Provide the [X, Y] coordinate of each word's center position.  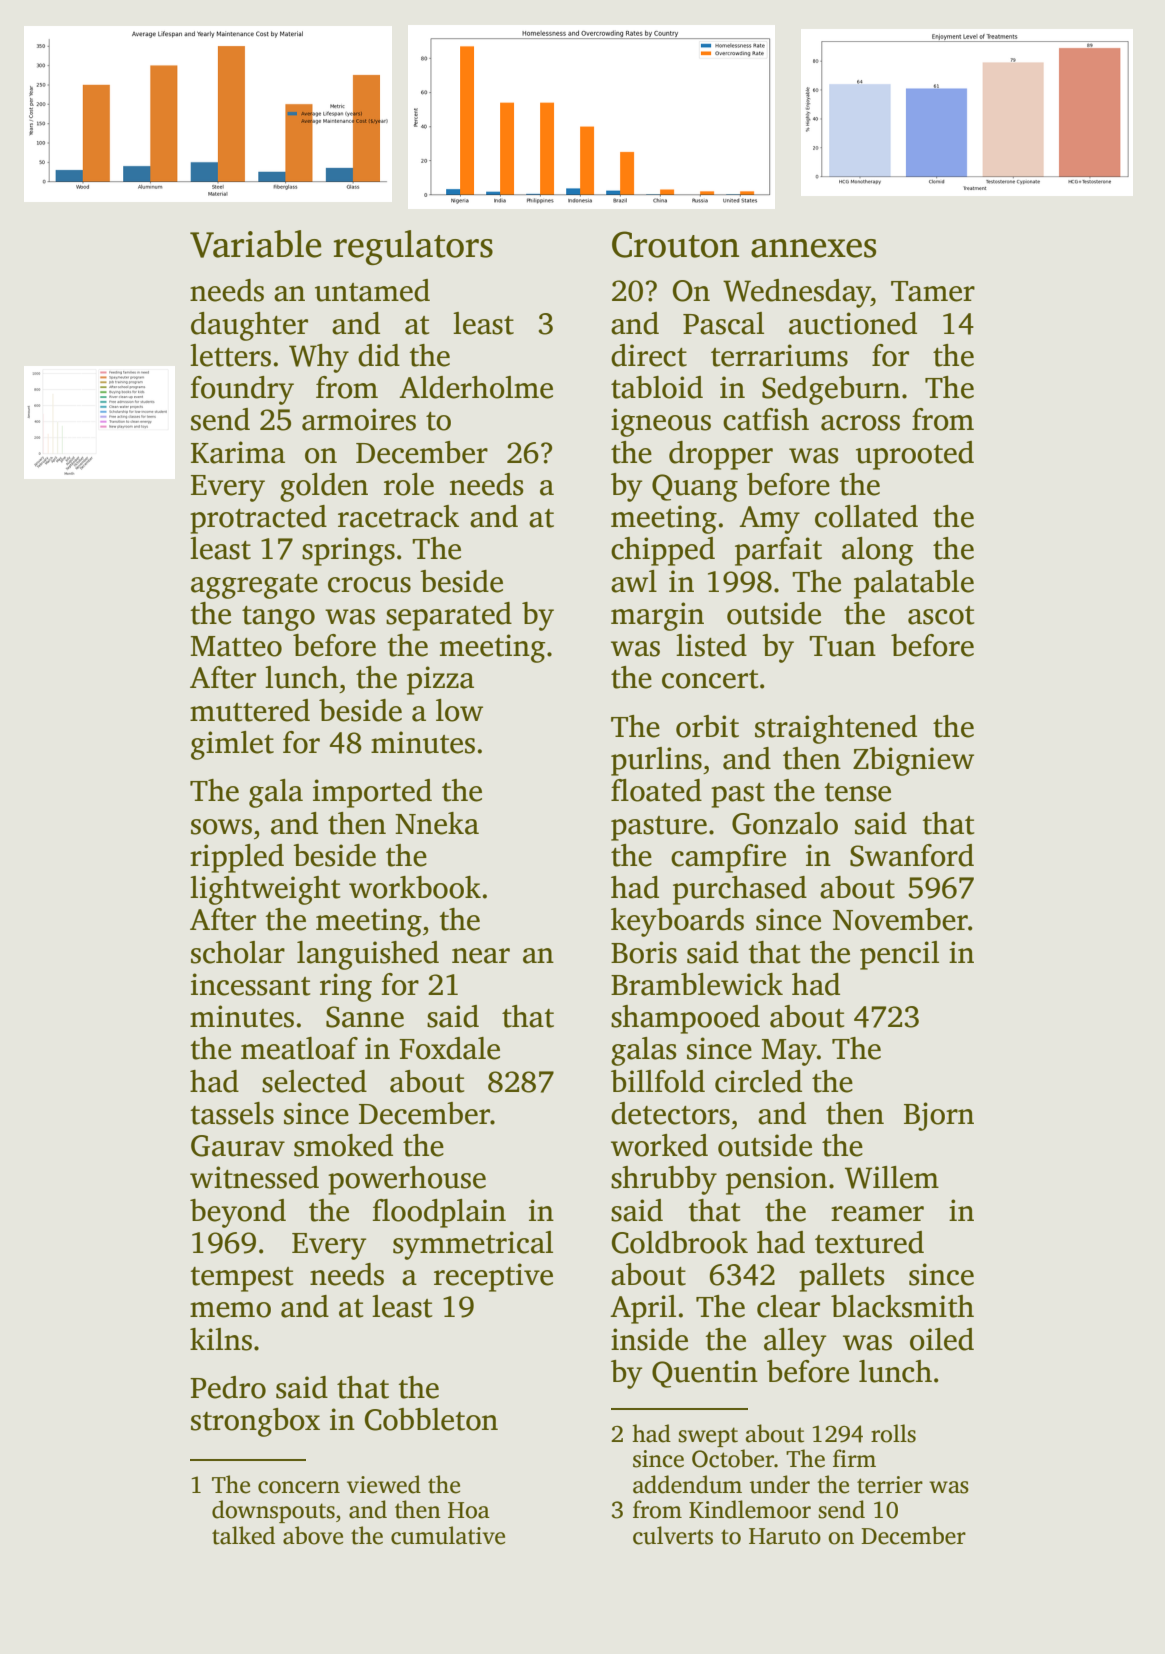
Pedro [228, 1387]
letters [230, 355]
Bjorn [939, 1116]
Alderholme [476, 387]
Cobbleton [431, 1419]
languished [368, 955]
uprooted [915, 455]
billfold [658, 1081]
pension [776, 1180]
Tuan [842, 646]
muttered [250, 710]
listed [711, 645]
